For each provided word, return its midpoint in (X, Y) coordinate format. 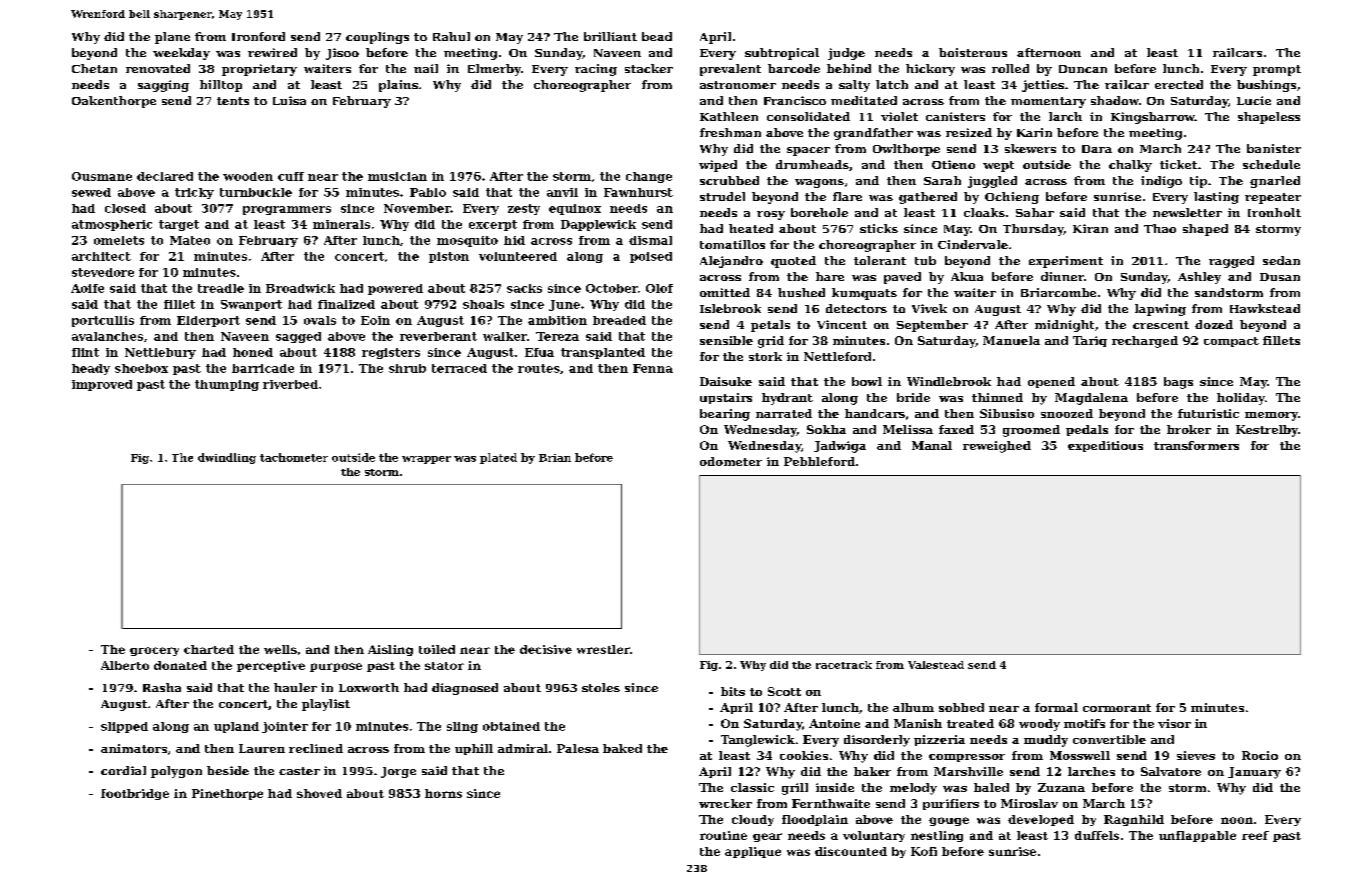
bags (1178, 383)
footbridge (135, 794)
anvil (562, 192)
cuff (291, 176)
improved (102, 385)
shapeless (1269, 118)
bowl (867, 381)
